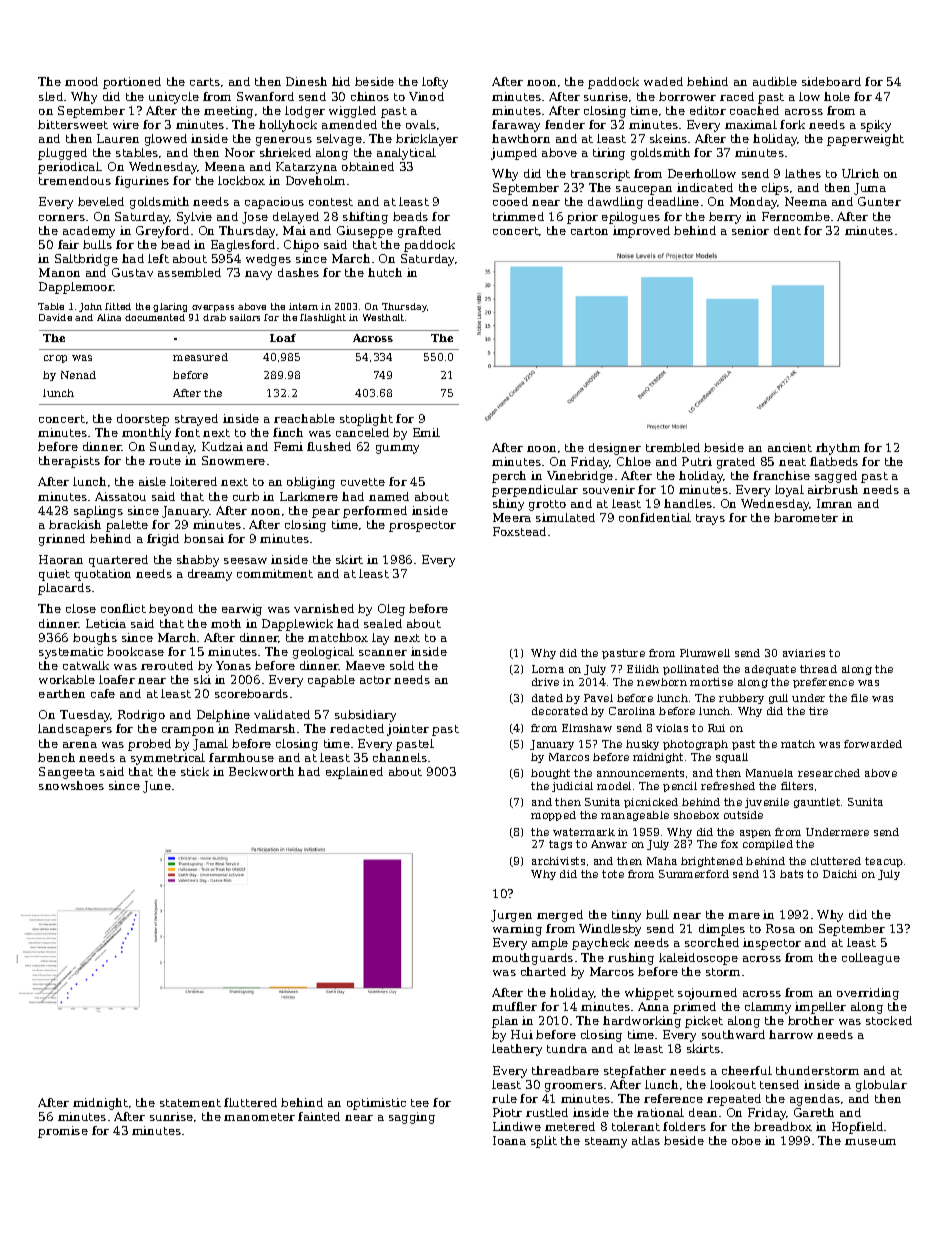 The width and height of the screenshot is (952, 1233). What do you see at coordinates (426, 432) in the screenshot?
I see `Emil` at bounding box center [426, 432].
